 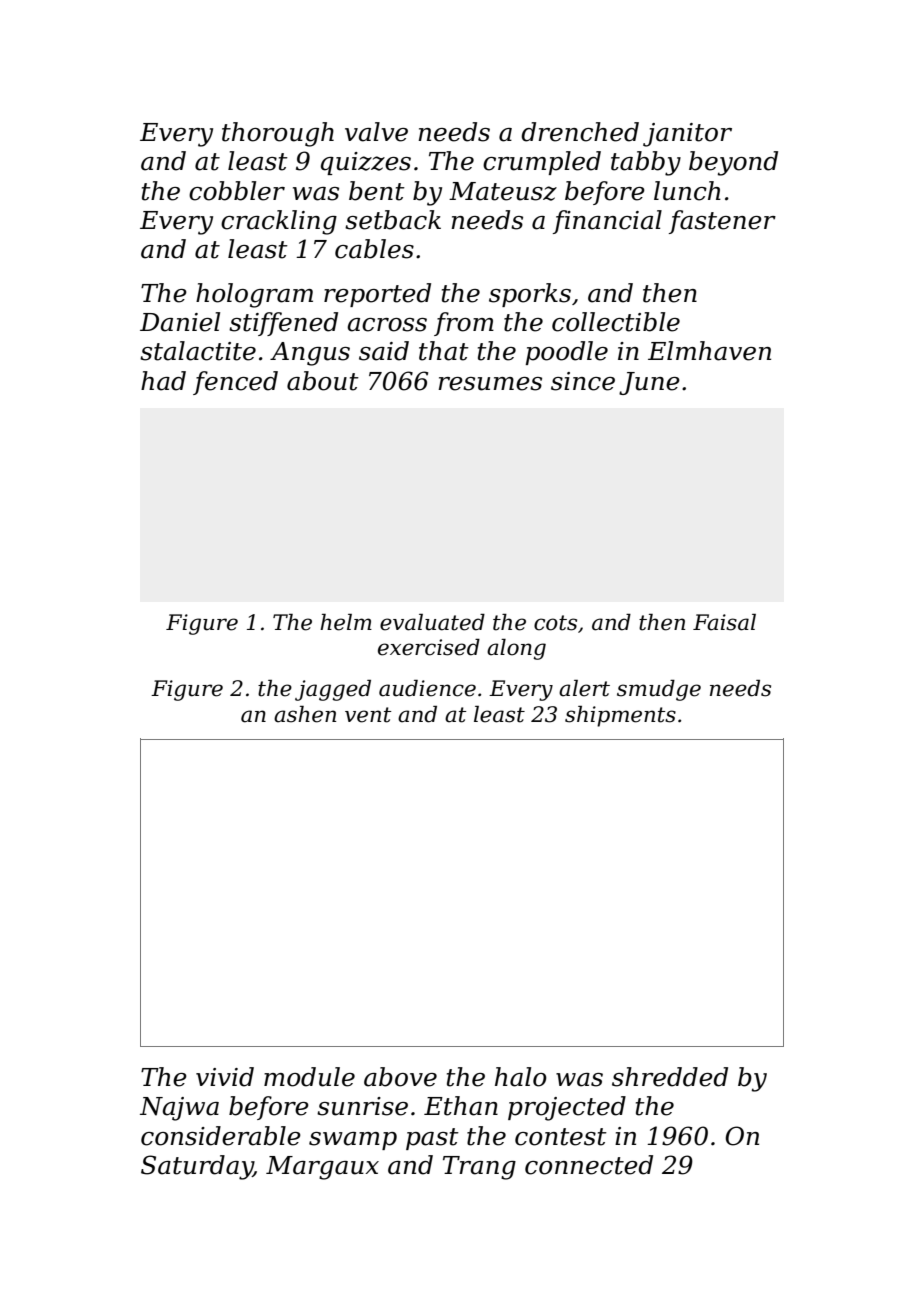 I want to click on above, so click(x=400, y=1077).
